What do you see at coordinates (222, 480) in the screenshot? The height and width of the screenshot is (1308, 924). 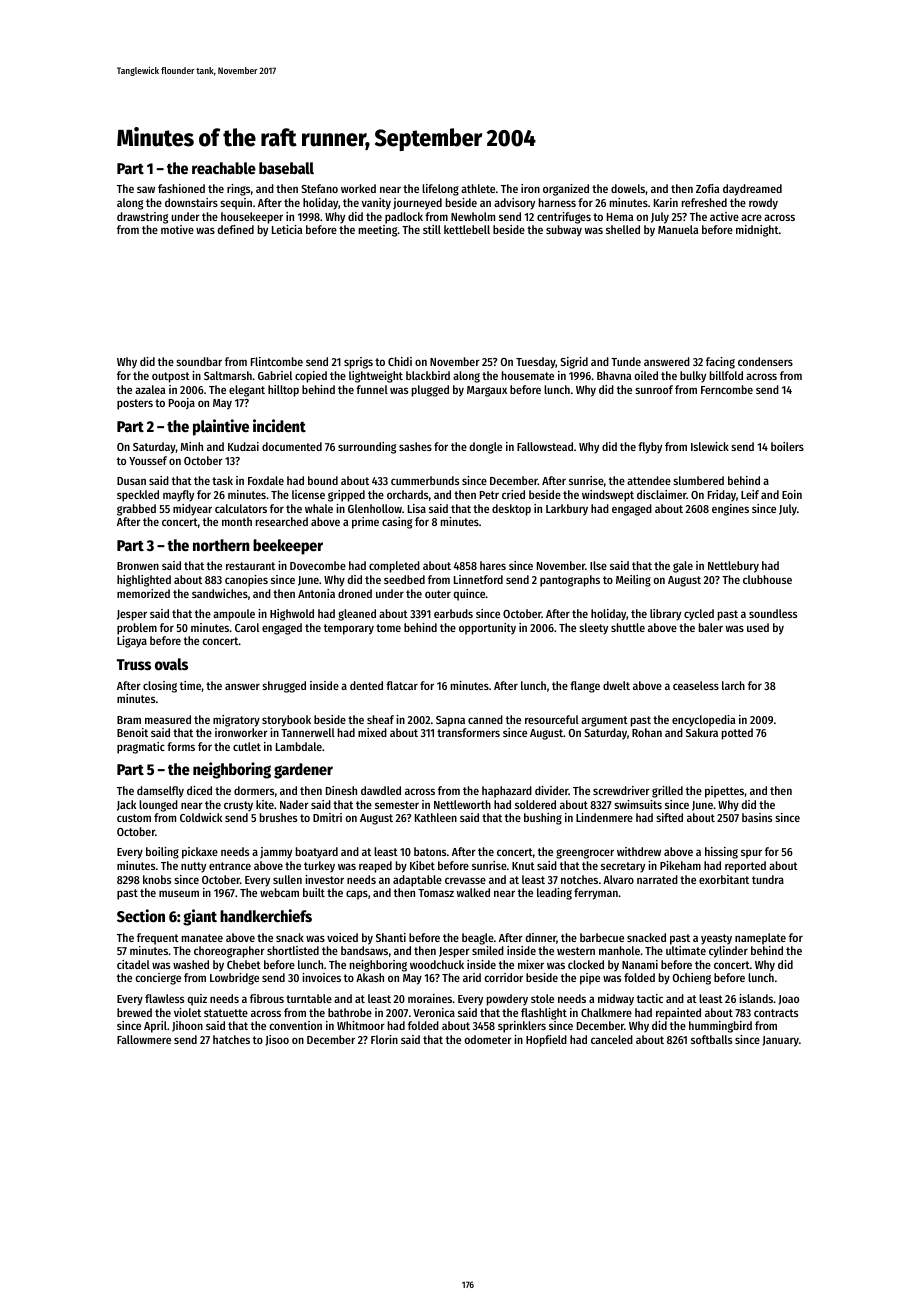 I see `task` at bounding box center [222, 480].
